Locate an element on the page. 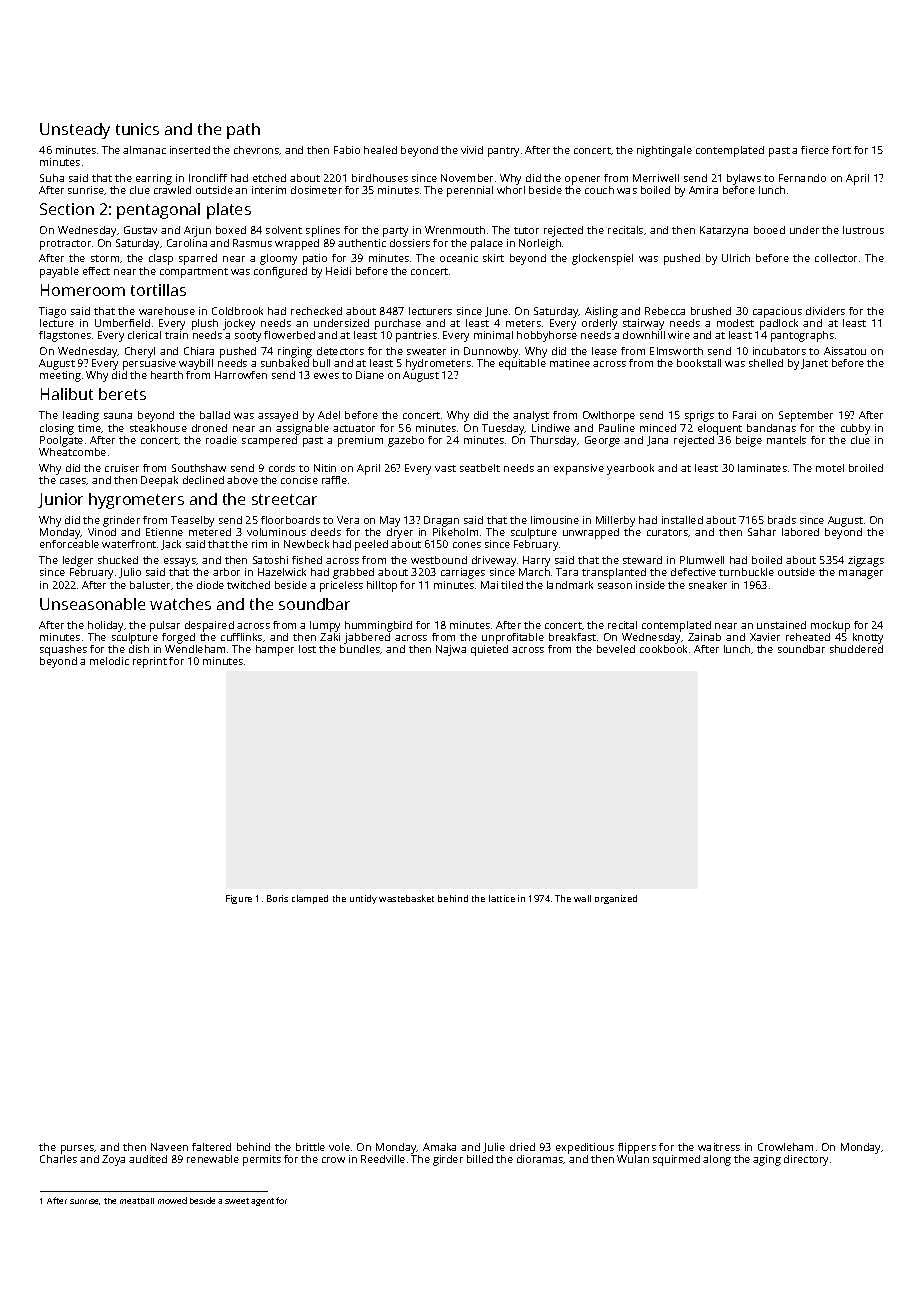 The image size is (924, 1308). hamper is located at coordinates (275, 650).
